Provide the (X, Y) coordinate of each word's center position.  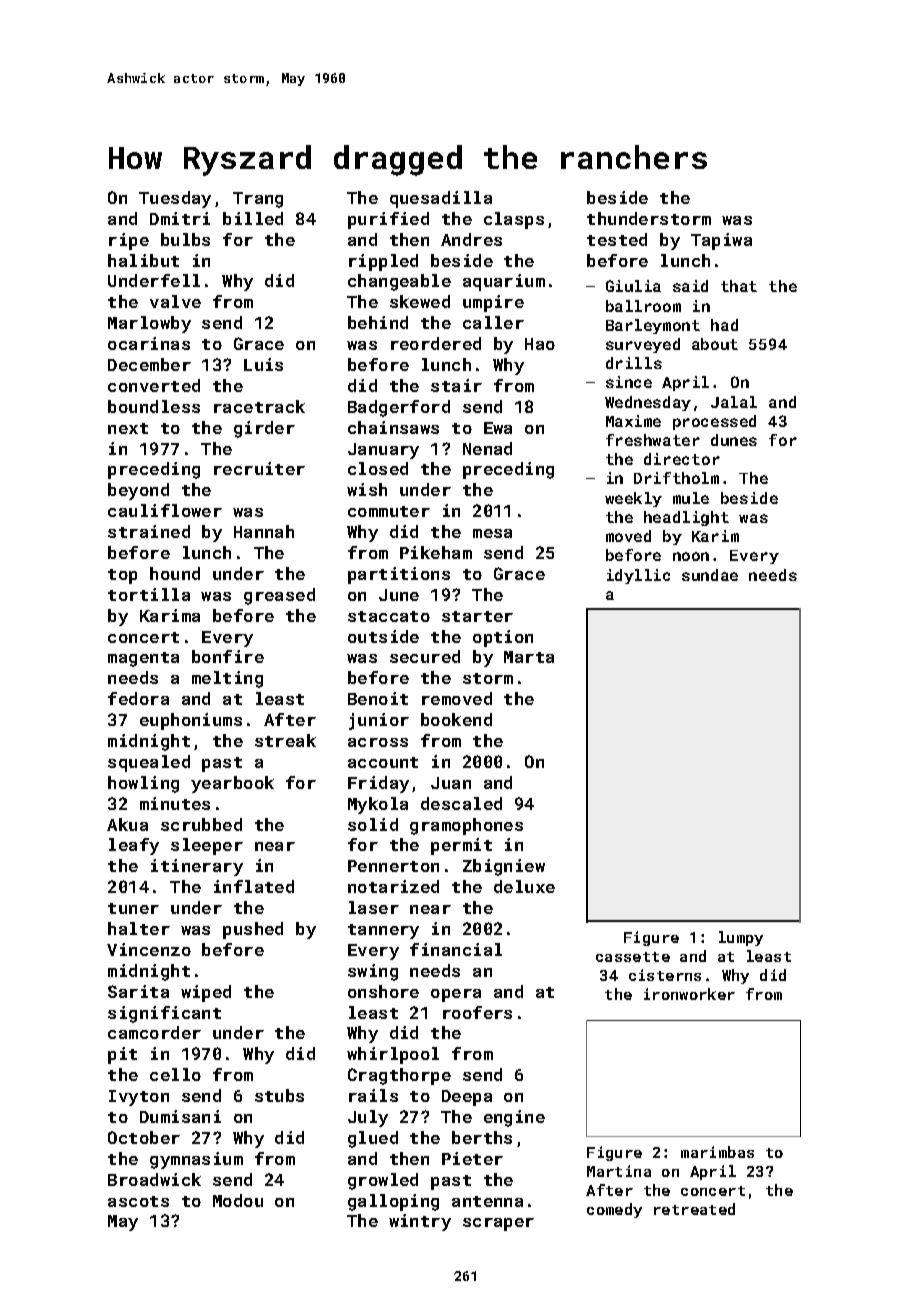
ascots (138, 1201)
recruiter (259, 468)
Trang (258, 200)
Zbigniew (504, 867)
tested (617, 239)
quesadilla (441, 199)
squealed (149, 763)
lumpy (741, 938)
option (503, 638)
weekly (633, 499)
